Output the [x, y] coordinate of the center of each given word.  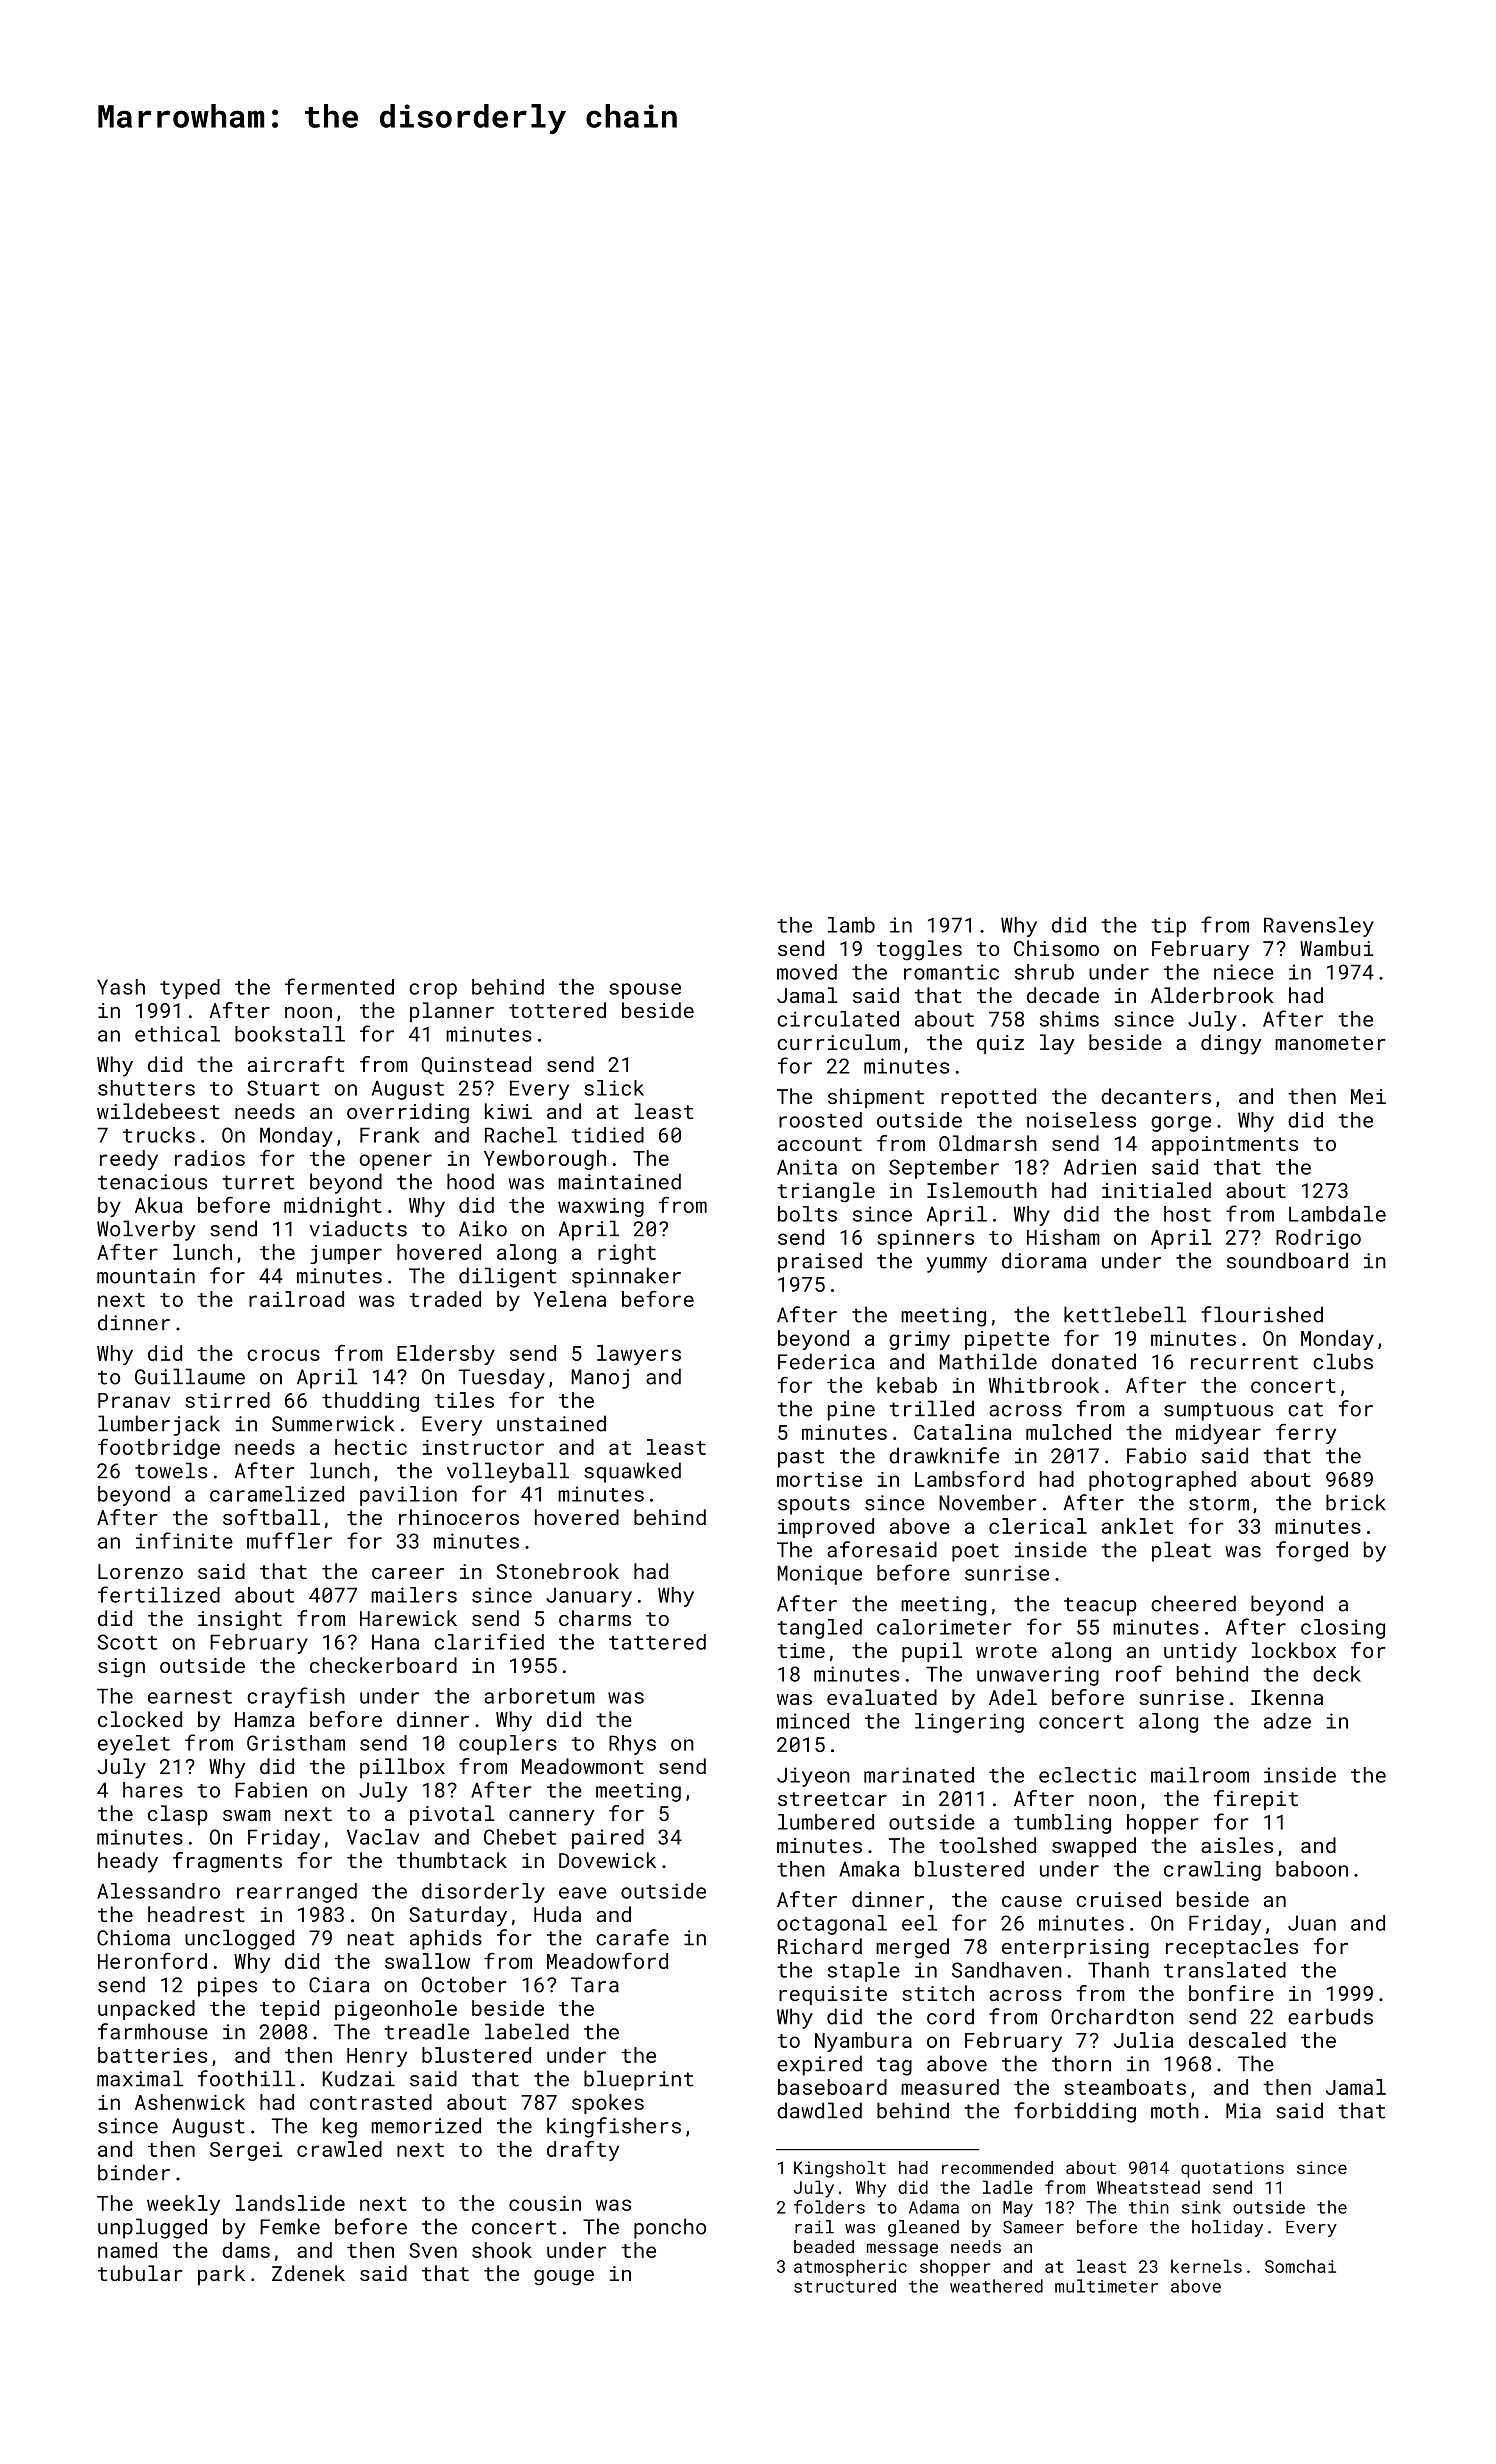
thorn [1081, 2063]
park [221, 2275]
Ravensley [1319, 927]
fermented [339, 986]
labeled [527, 2031]
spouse [645, 991]
